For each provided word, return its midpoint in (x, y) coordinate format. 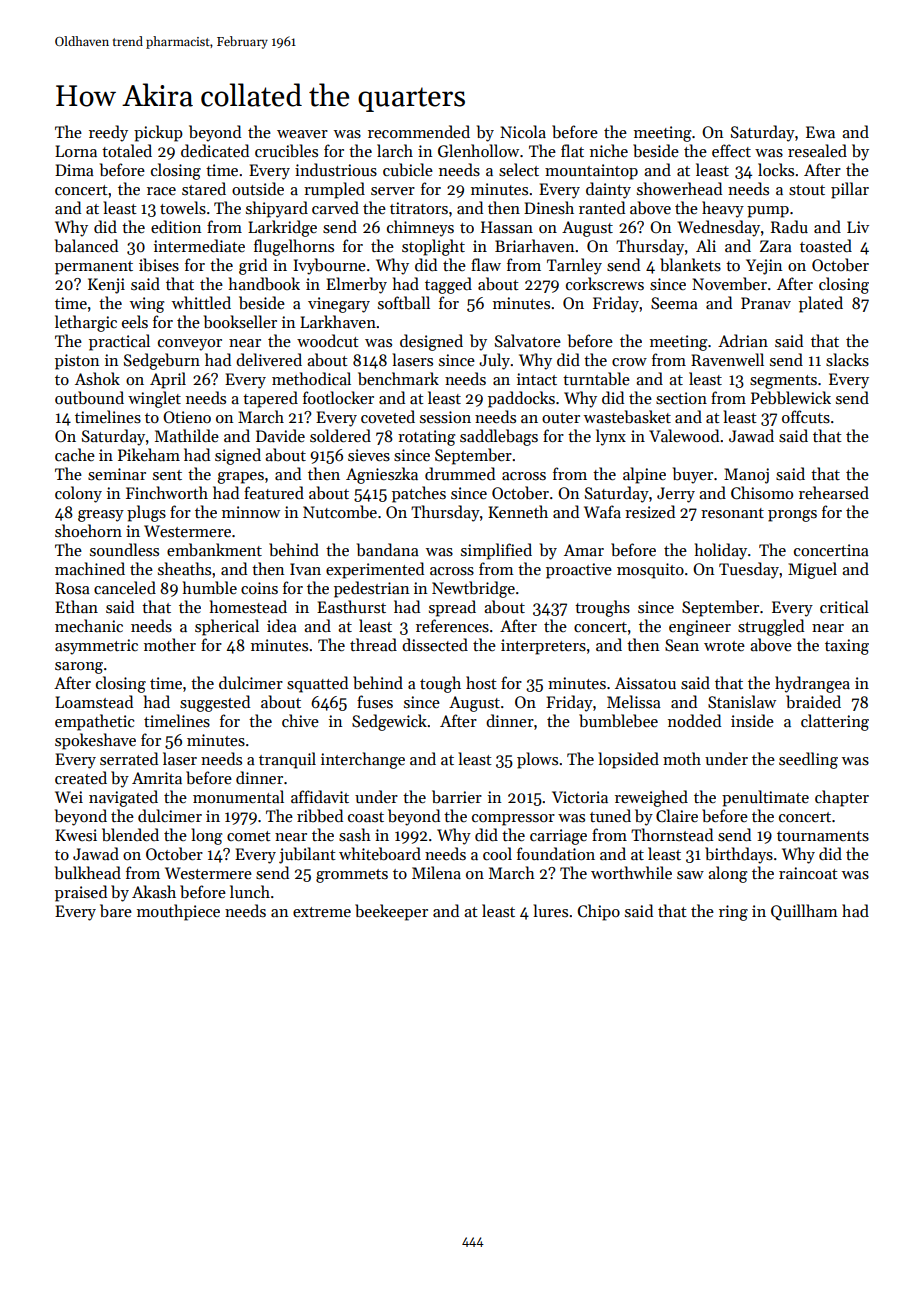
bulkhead (88, 873)
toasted (826, 245)
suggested (215, 703)
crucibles (286, 151)
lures (550, 910)
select (519, 170)
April (168, 380)
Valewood (684, 435)
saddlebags (499, 437)
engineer (700, 628)
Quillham (804, 912)
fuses (375, 701)
